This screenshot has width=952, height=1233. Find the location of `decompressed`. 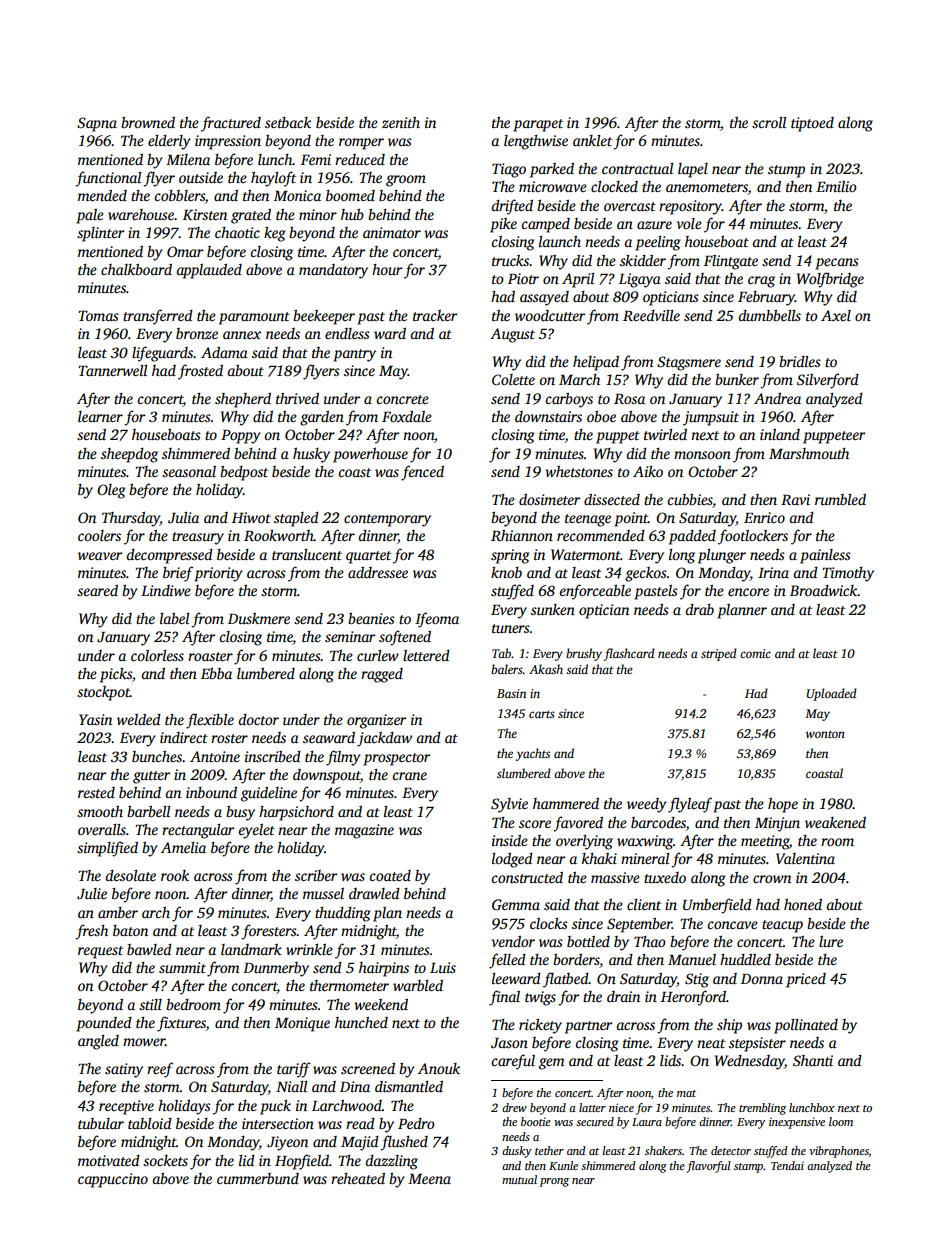

decompressed is located at coordinates (169, 556).
